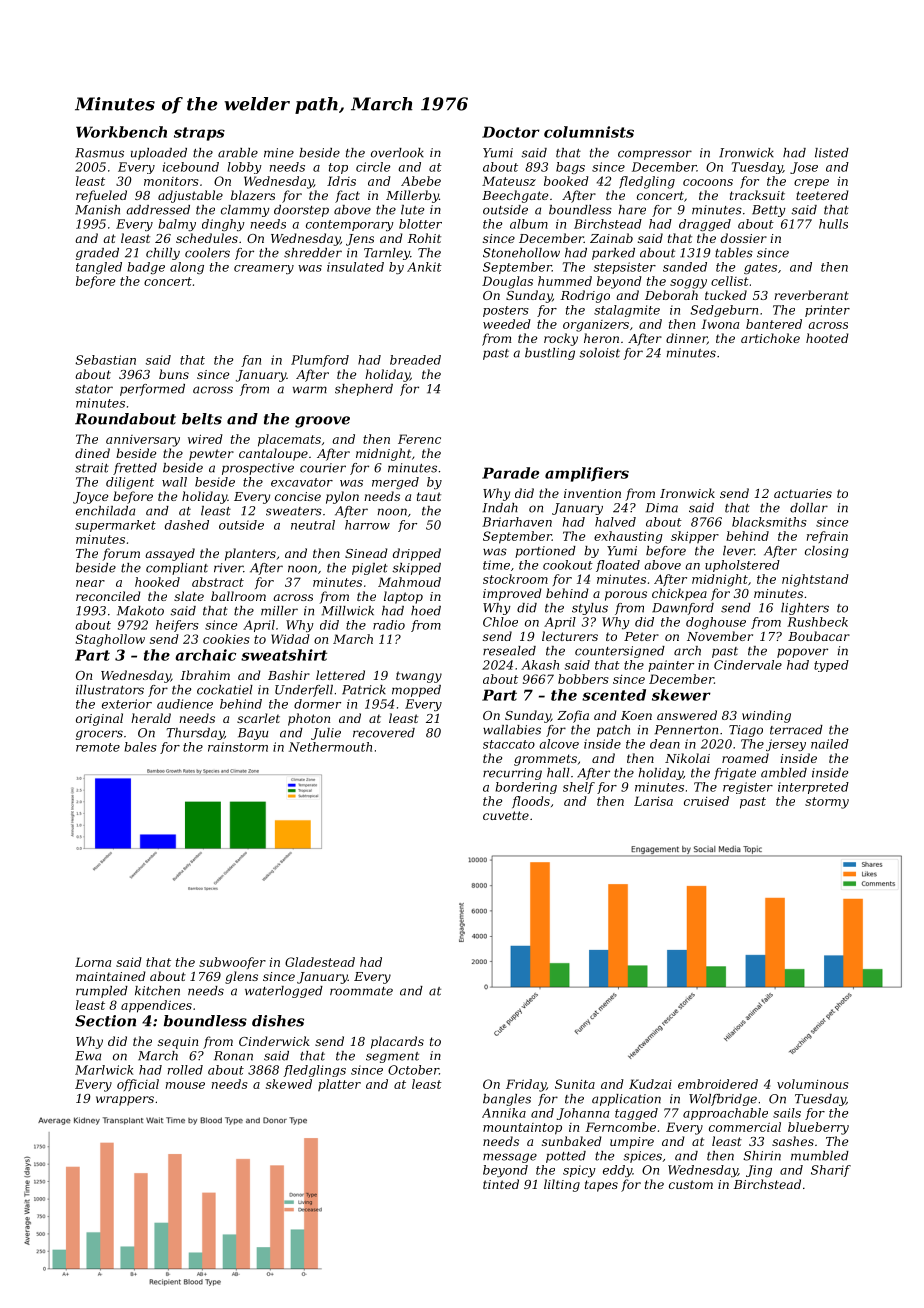 The image size is (924, 1308). What do you see at coordinates (421, 181) in the page?
I see `Abebe` at bounding box center [421, 181].
